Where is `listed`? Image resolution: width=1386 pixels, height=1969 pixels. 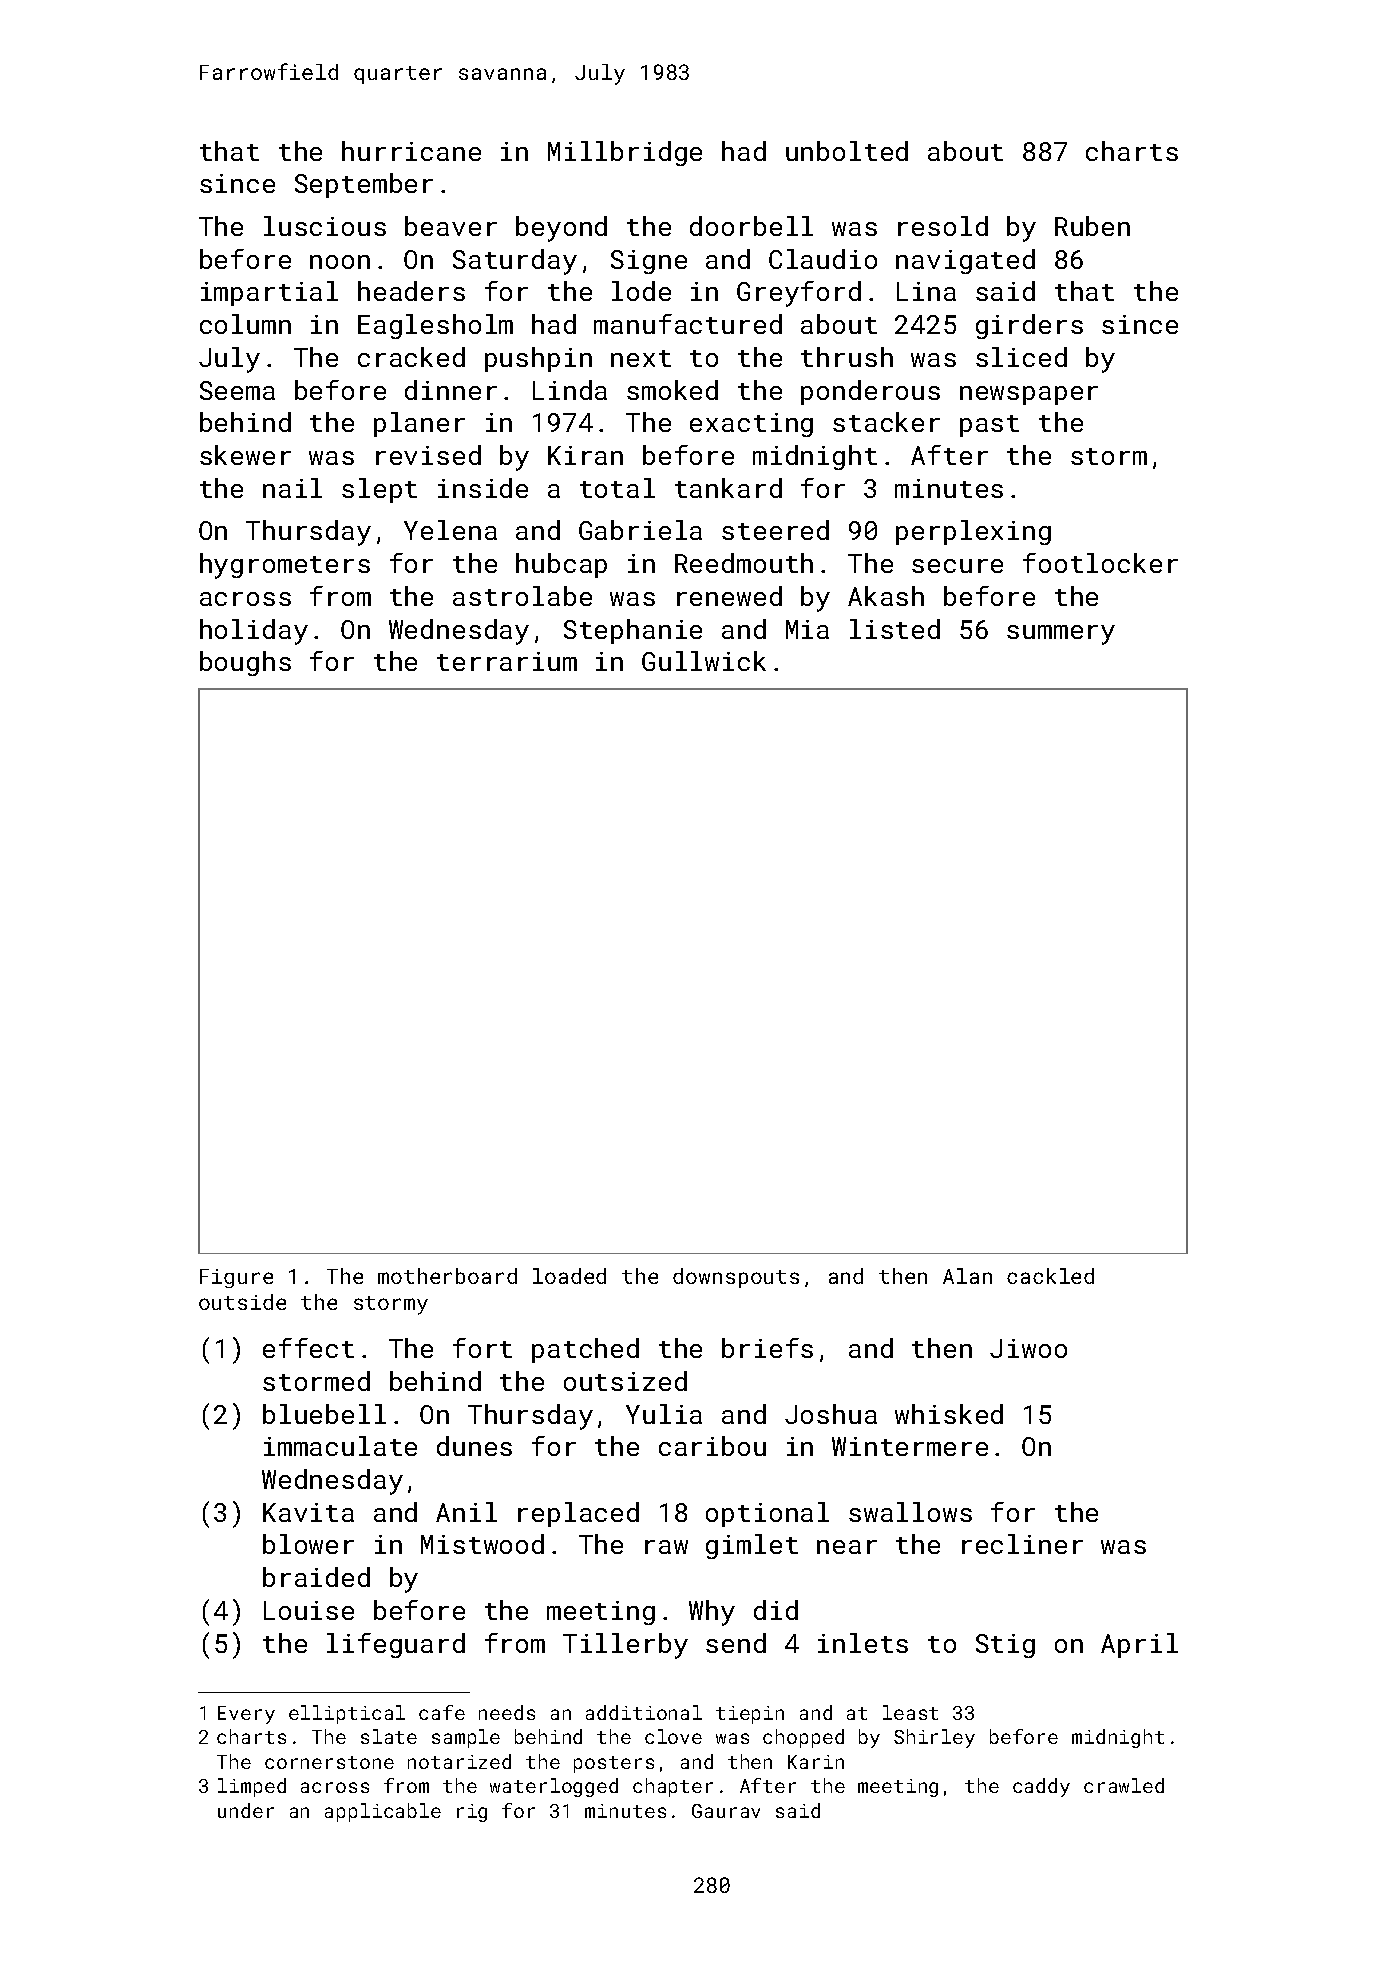
listed is located at coordinates (895, 629).
